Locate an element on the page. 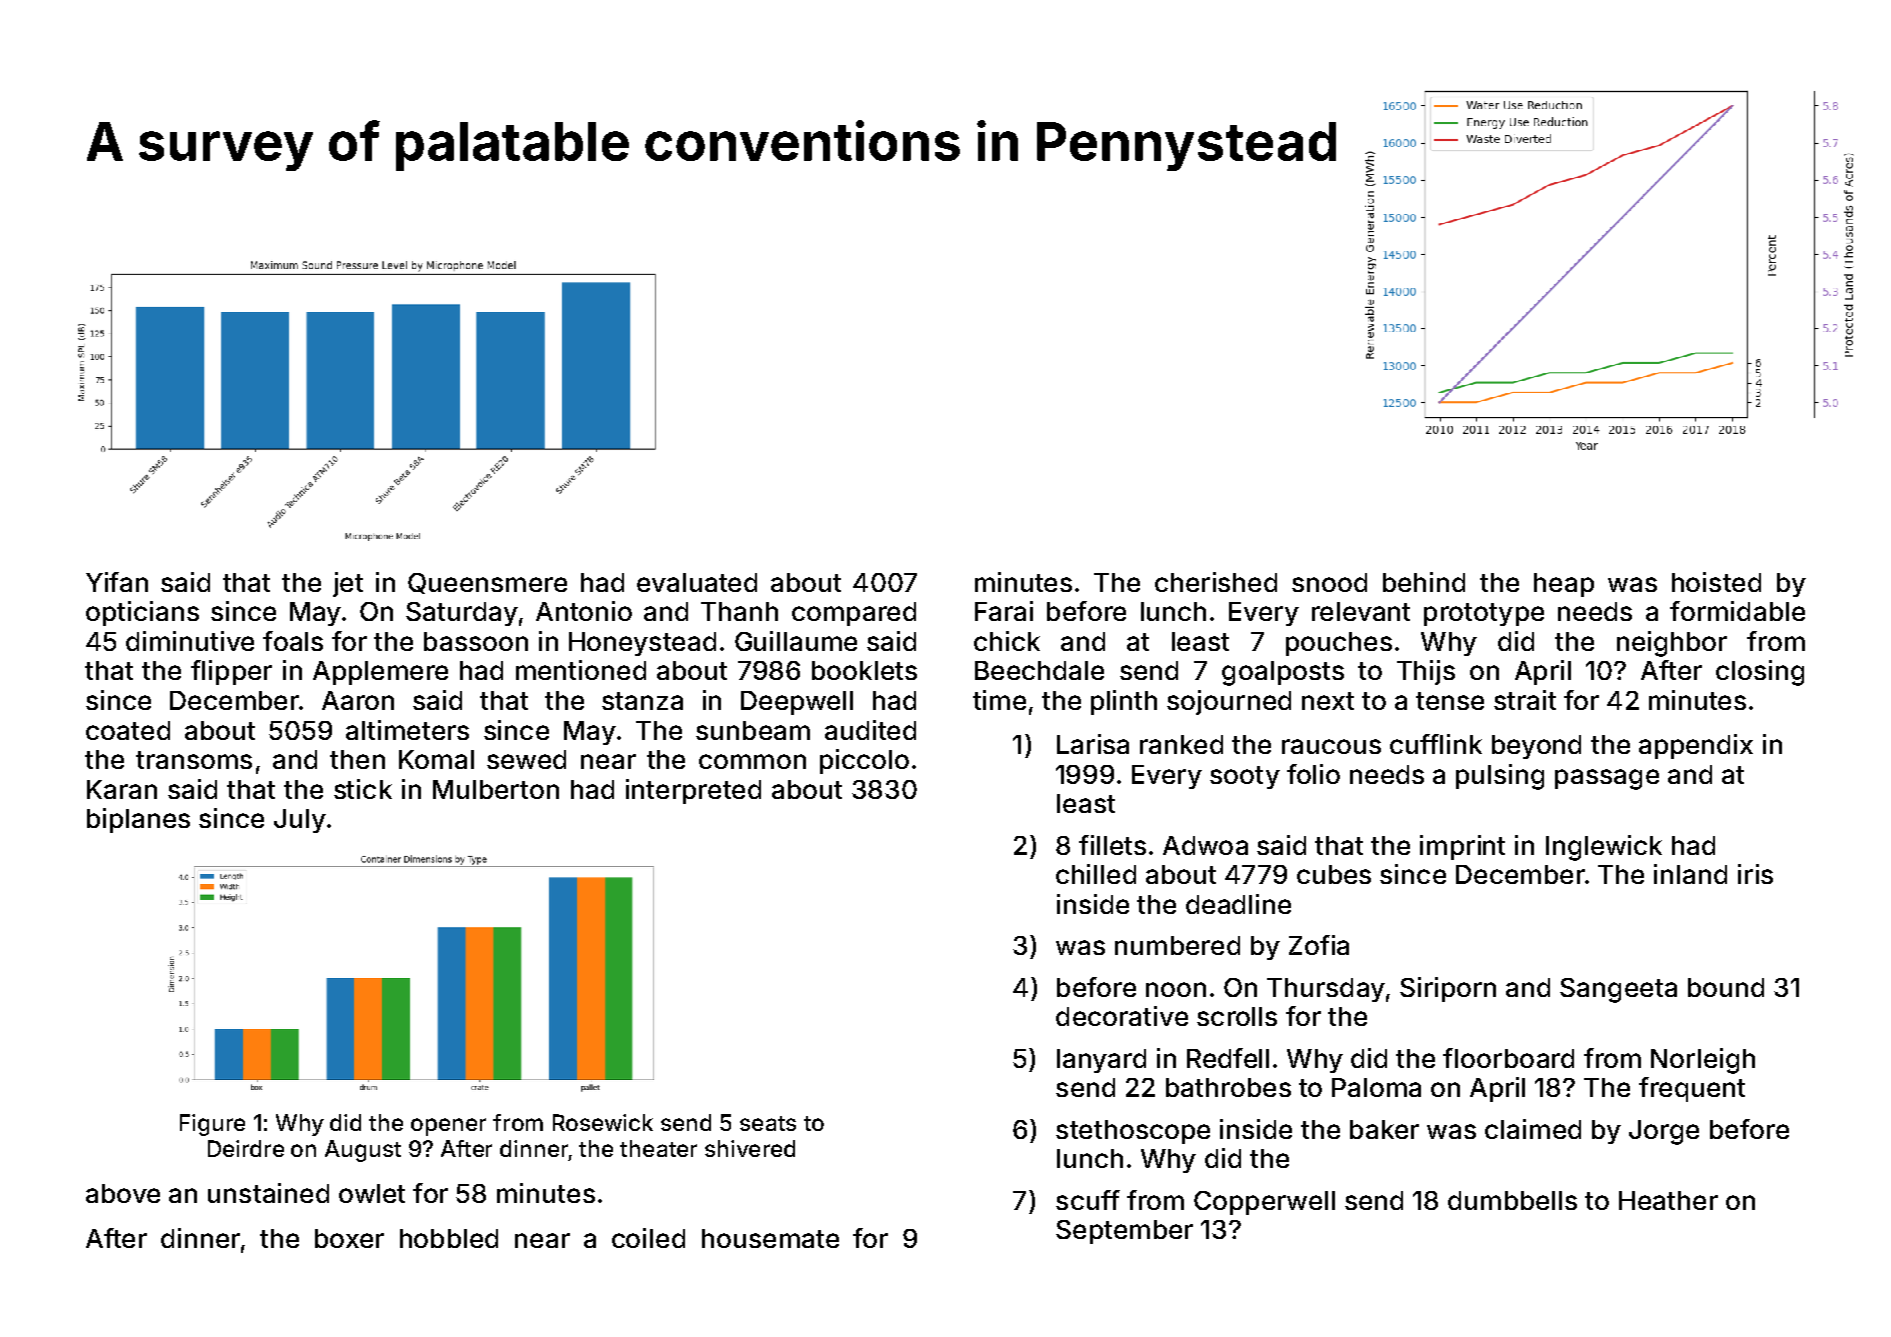  formidable is located at coordinates (1737, 611).
